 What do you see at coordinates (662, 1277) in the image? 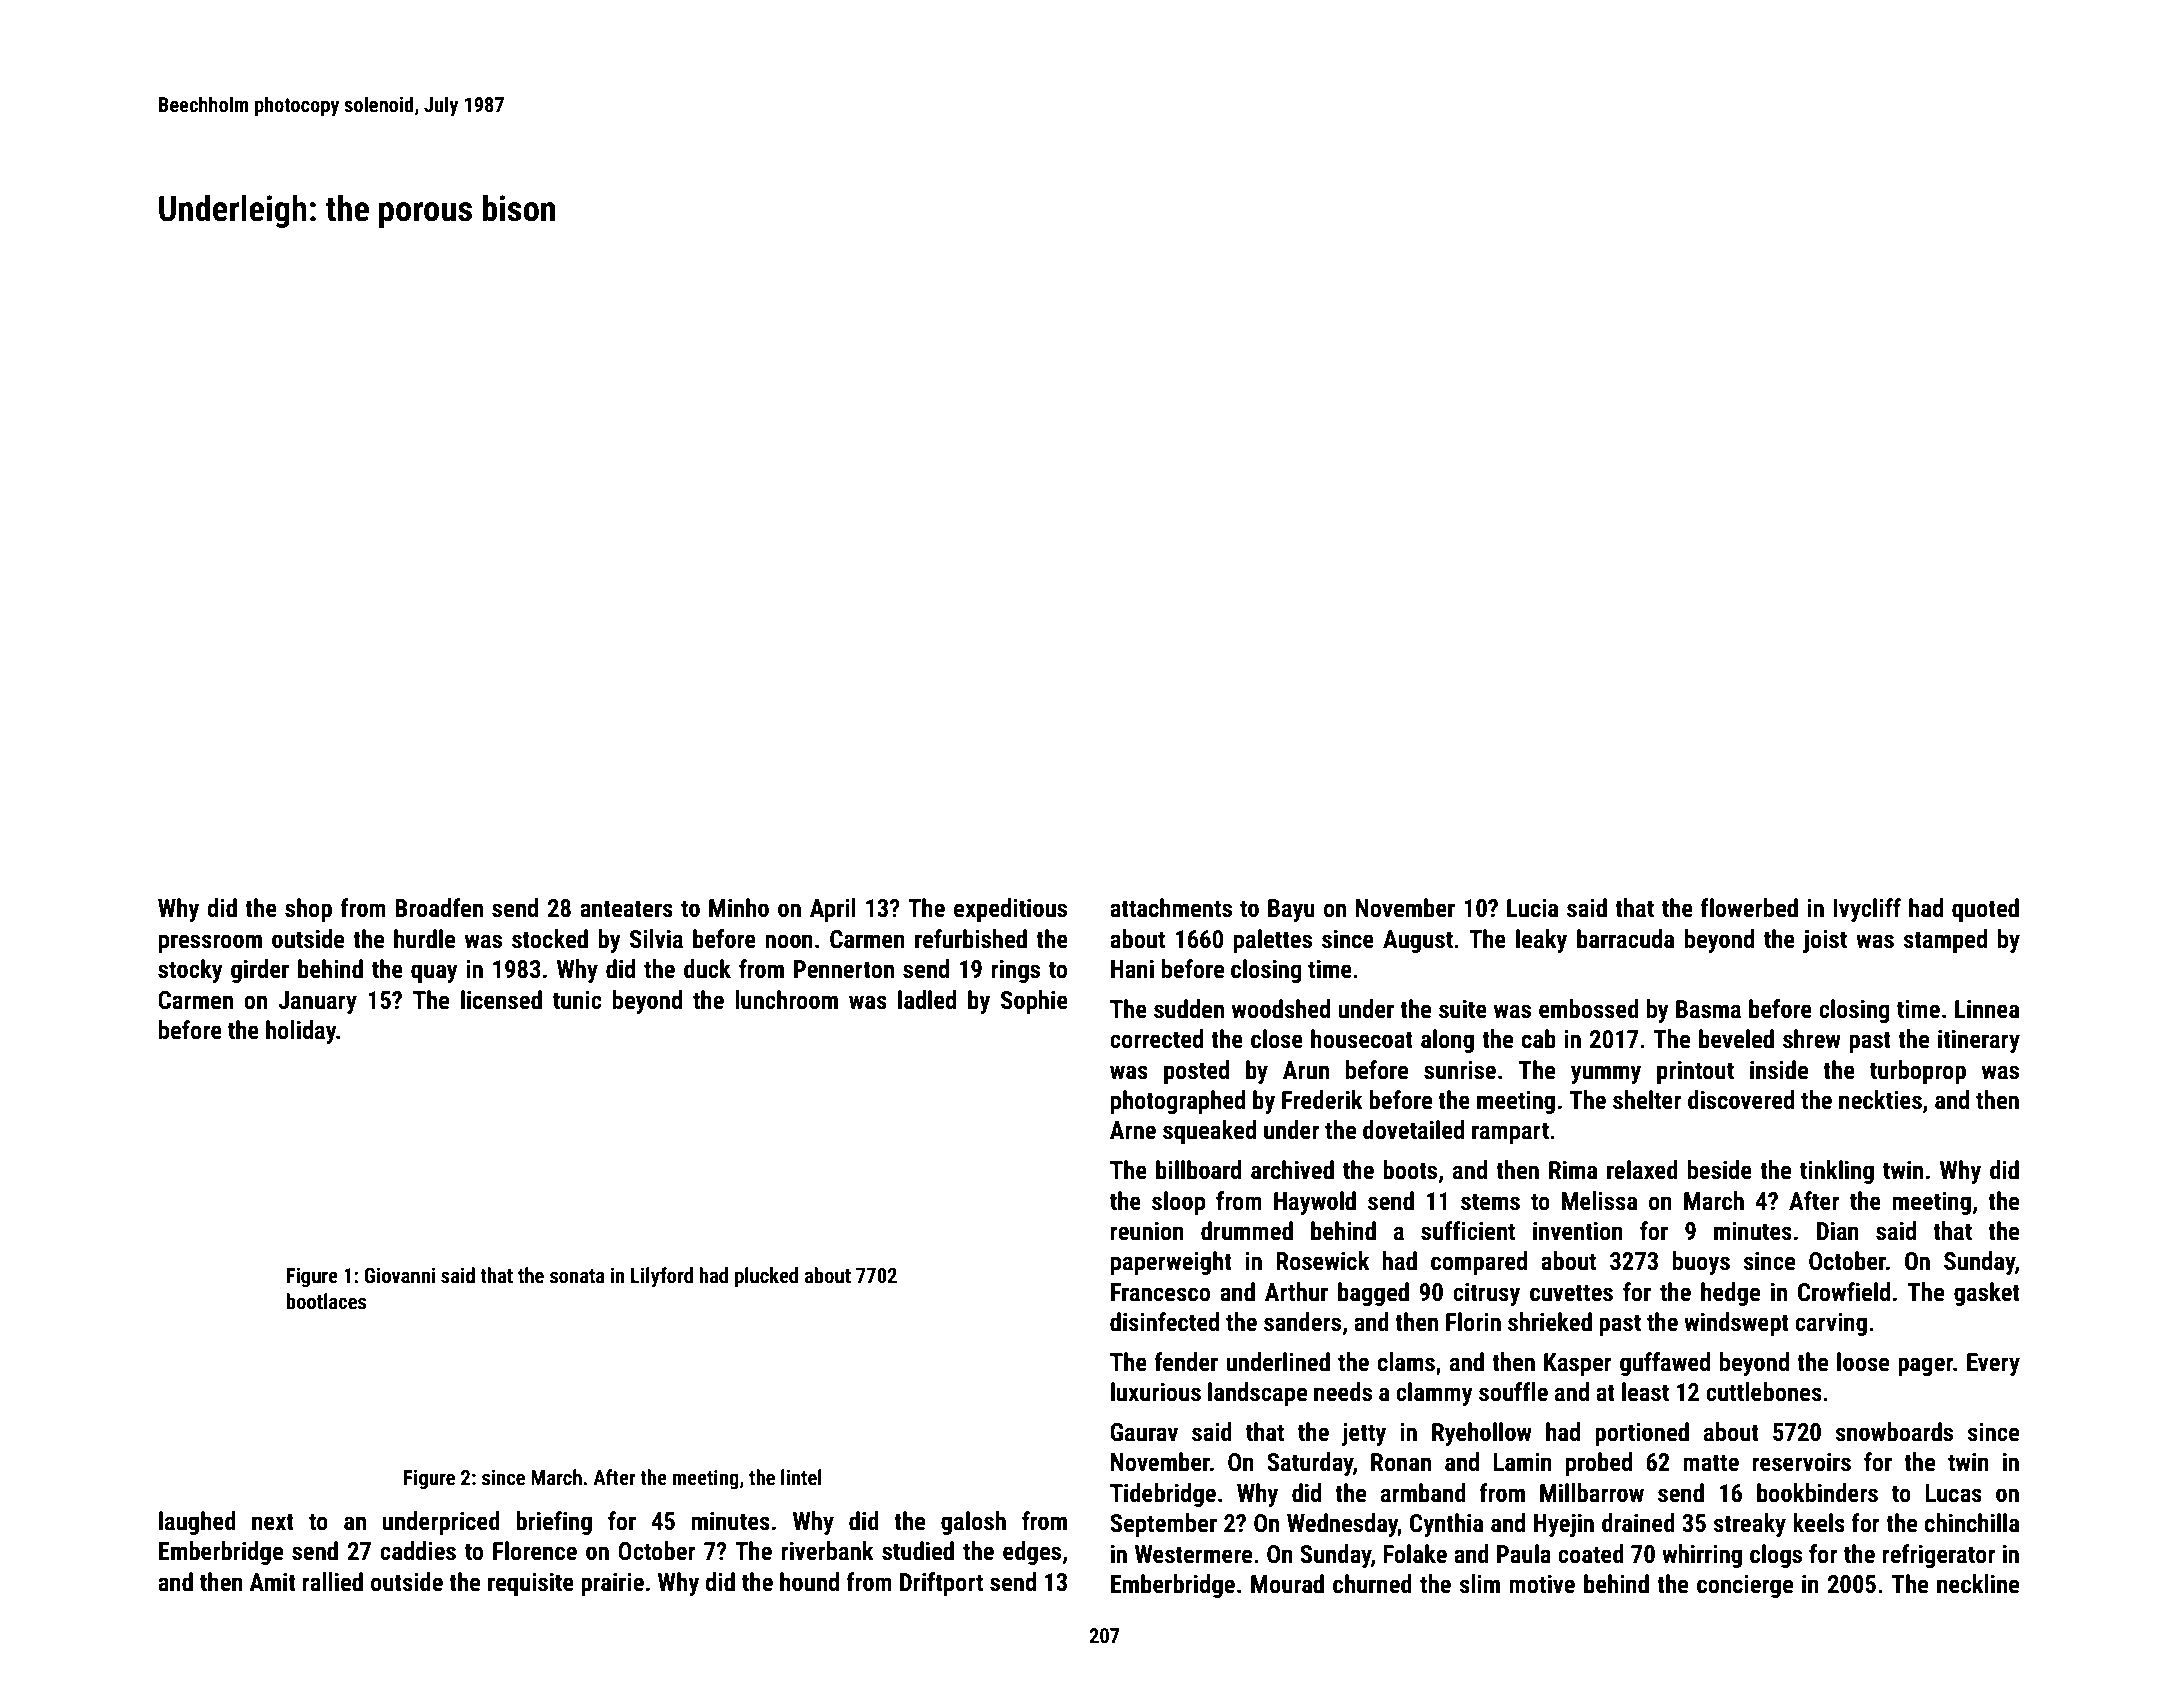
I see `Lilyford` at bounding box center [662, 1277].
